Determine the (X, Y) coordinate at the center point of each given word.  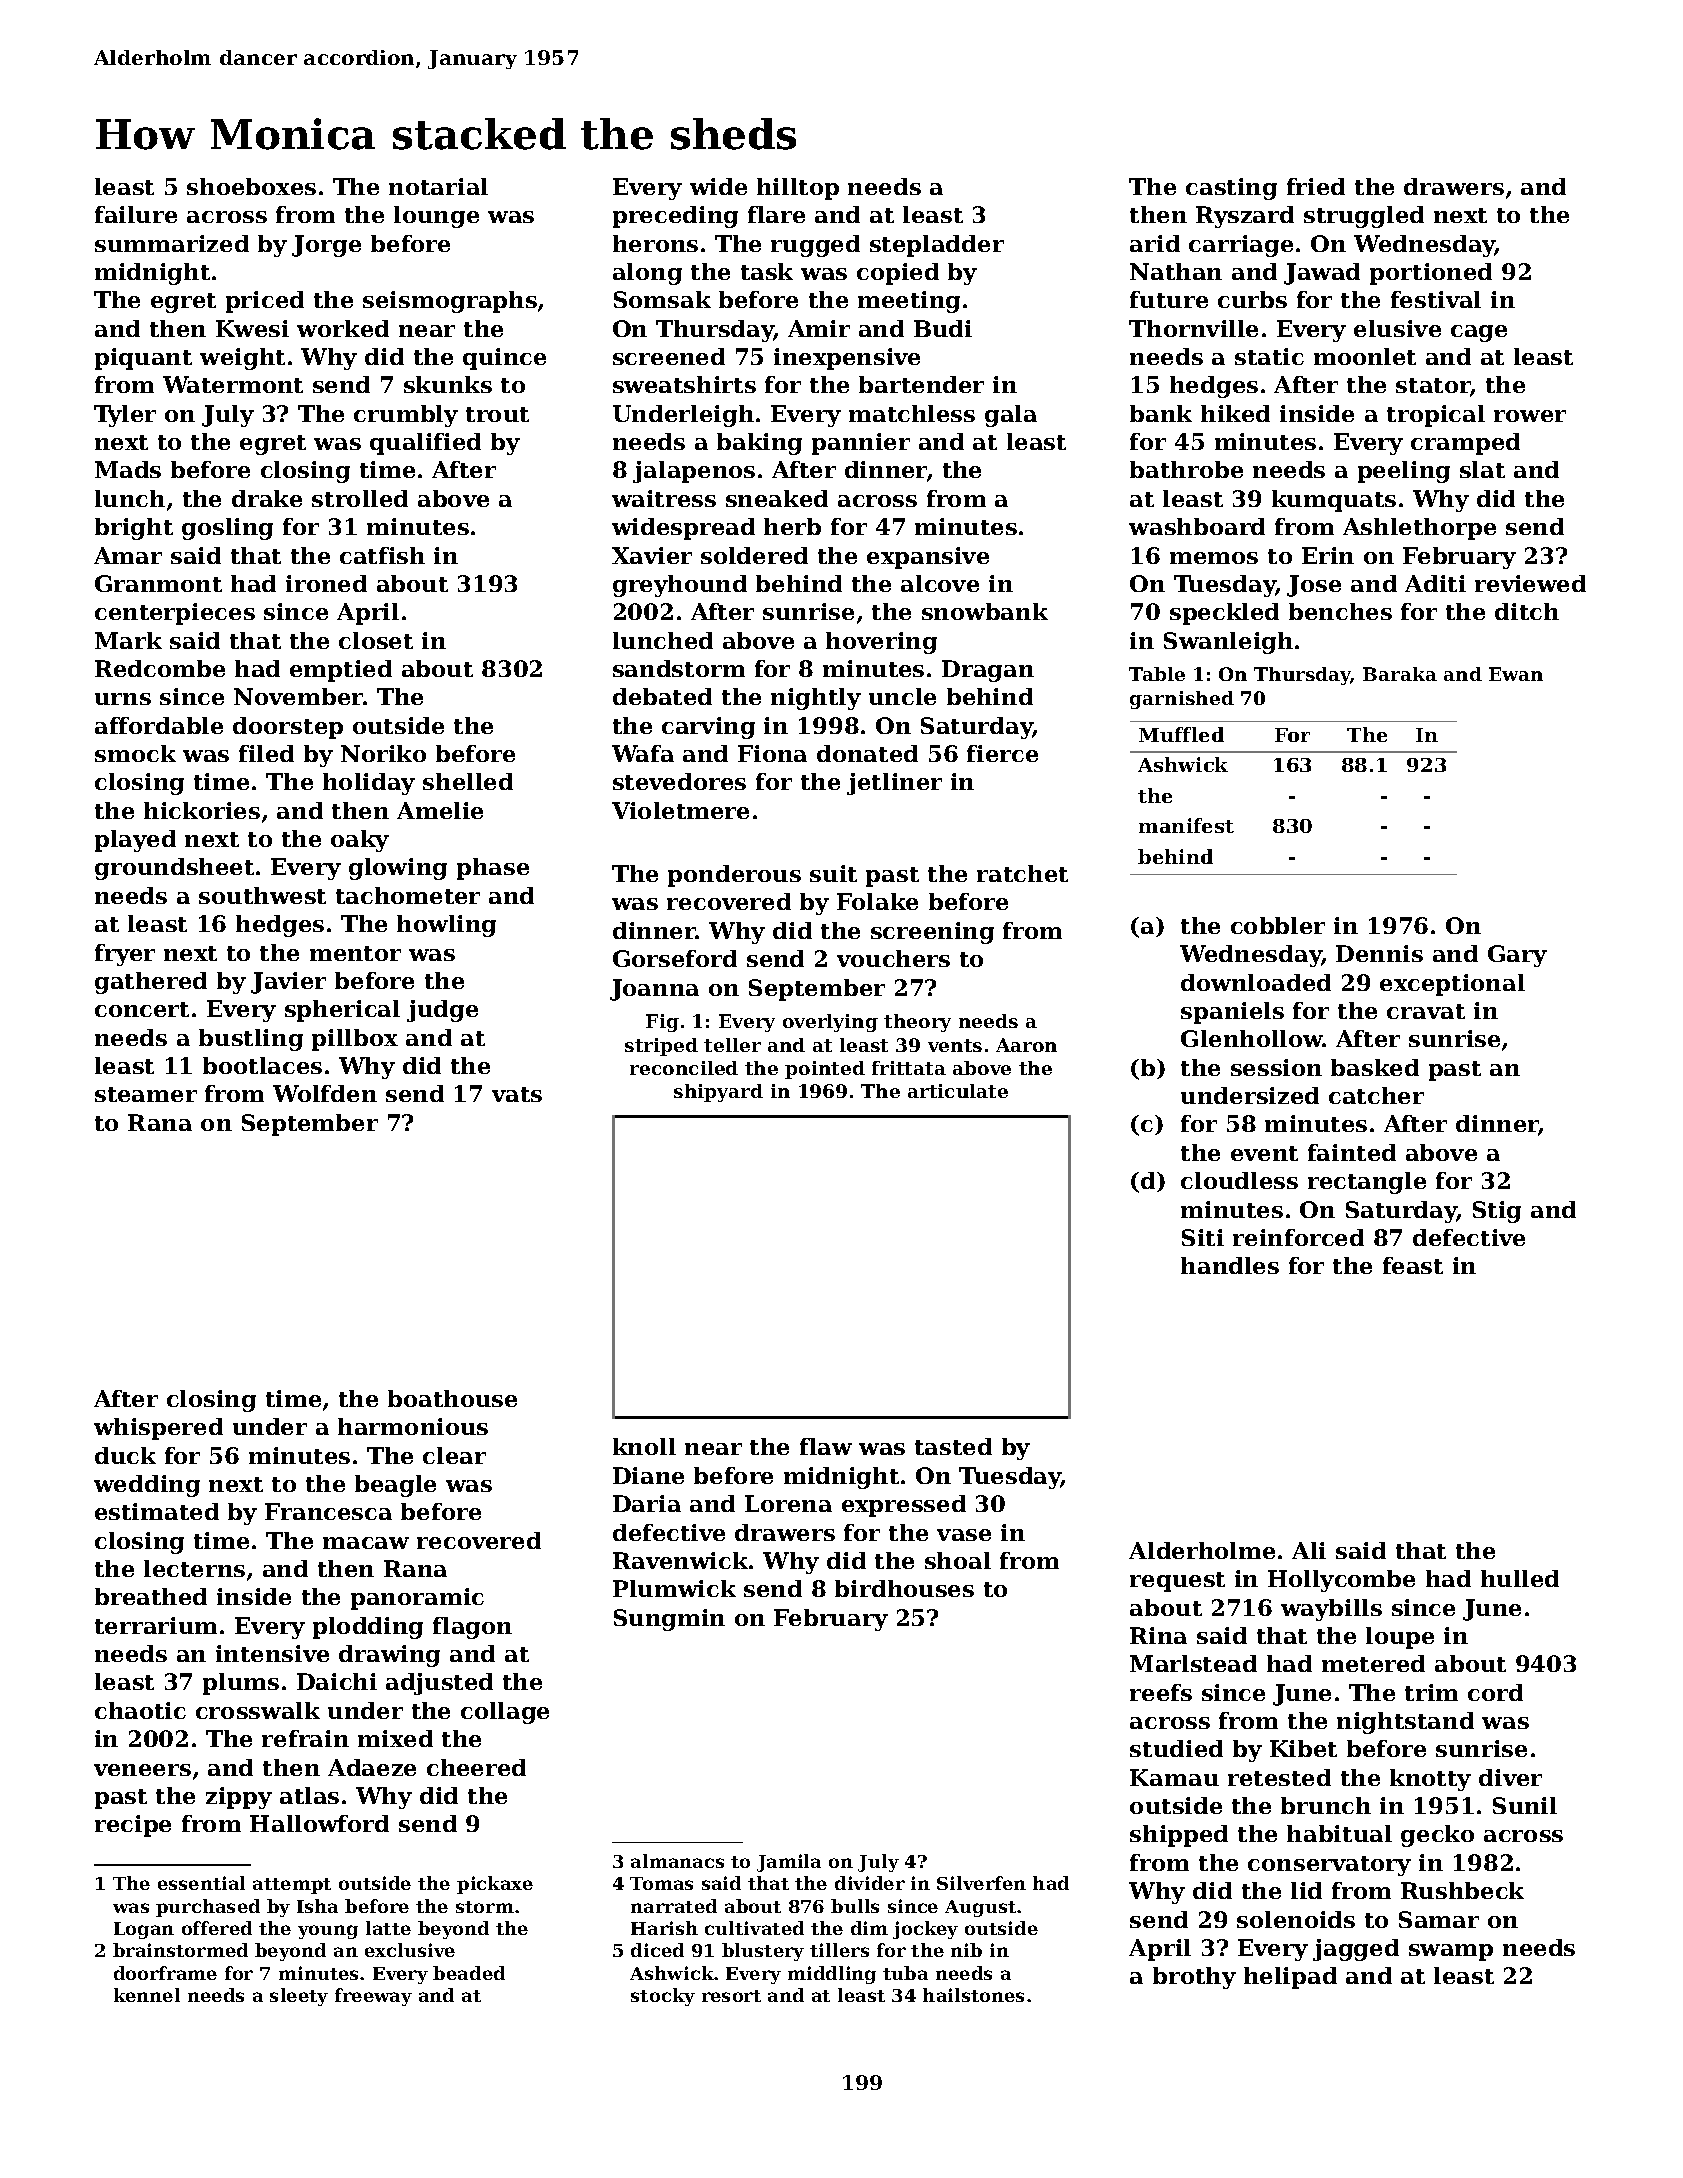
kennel (147, 1995)
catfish (382, 555)
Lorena (788, 1503)
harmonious (413, 1426)
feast (1413, 1265)
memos (1214, 558)
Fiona (772, 753)
